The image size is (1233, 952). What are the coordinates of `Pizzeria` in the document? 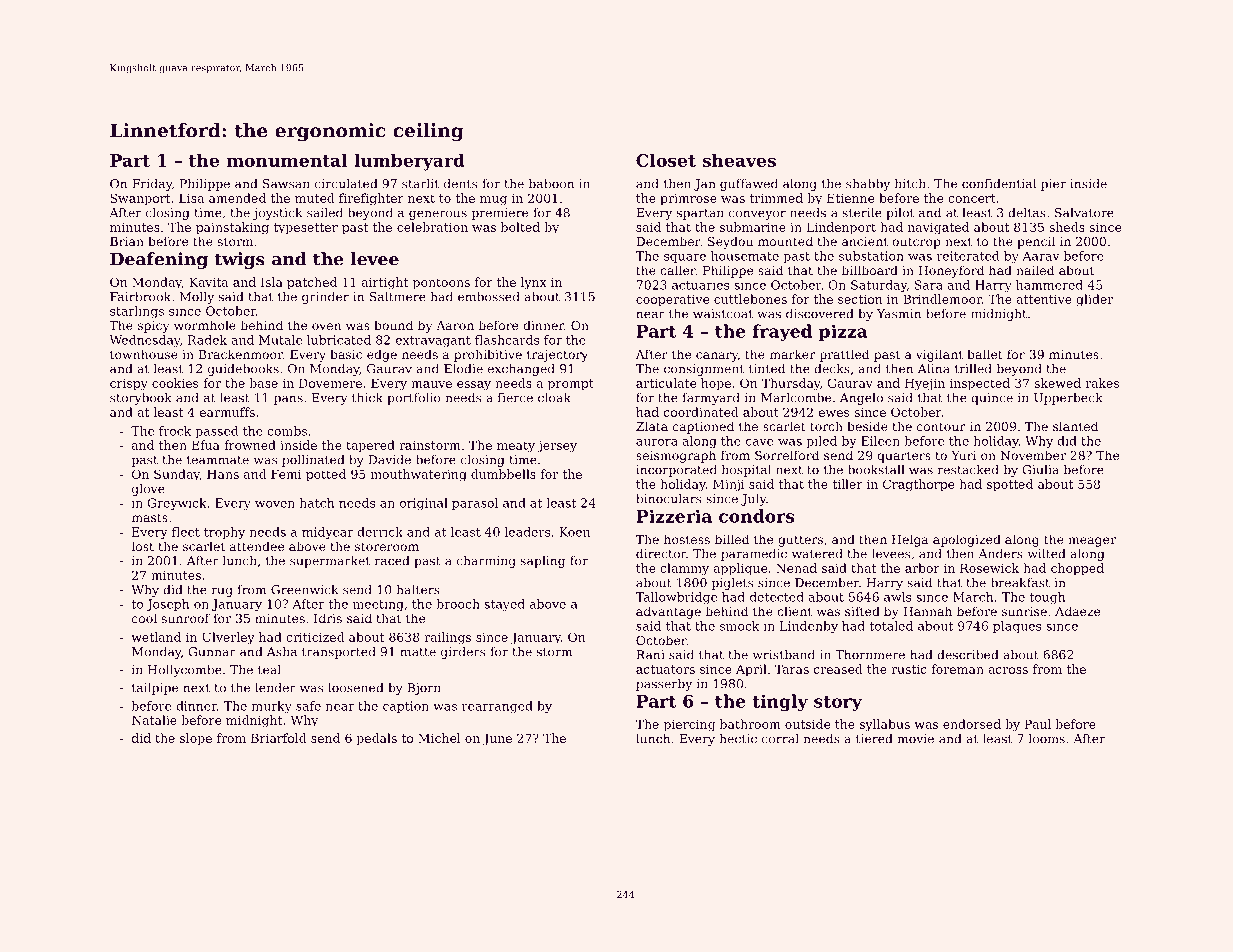 It's located at (674, 516).
